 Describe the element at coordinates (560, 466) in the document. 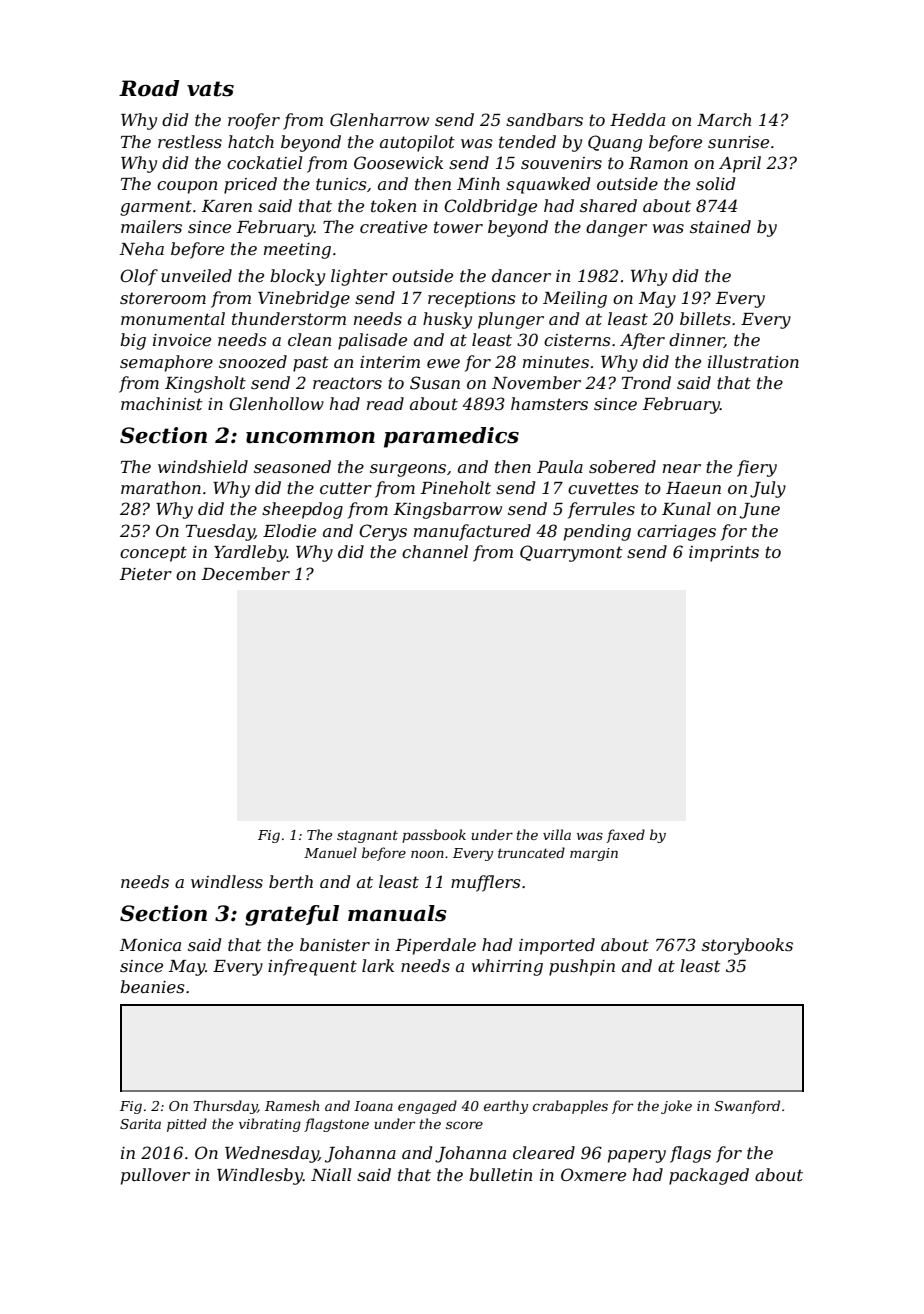

I see `Paula` at that location.
